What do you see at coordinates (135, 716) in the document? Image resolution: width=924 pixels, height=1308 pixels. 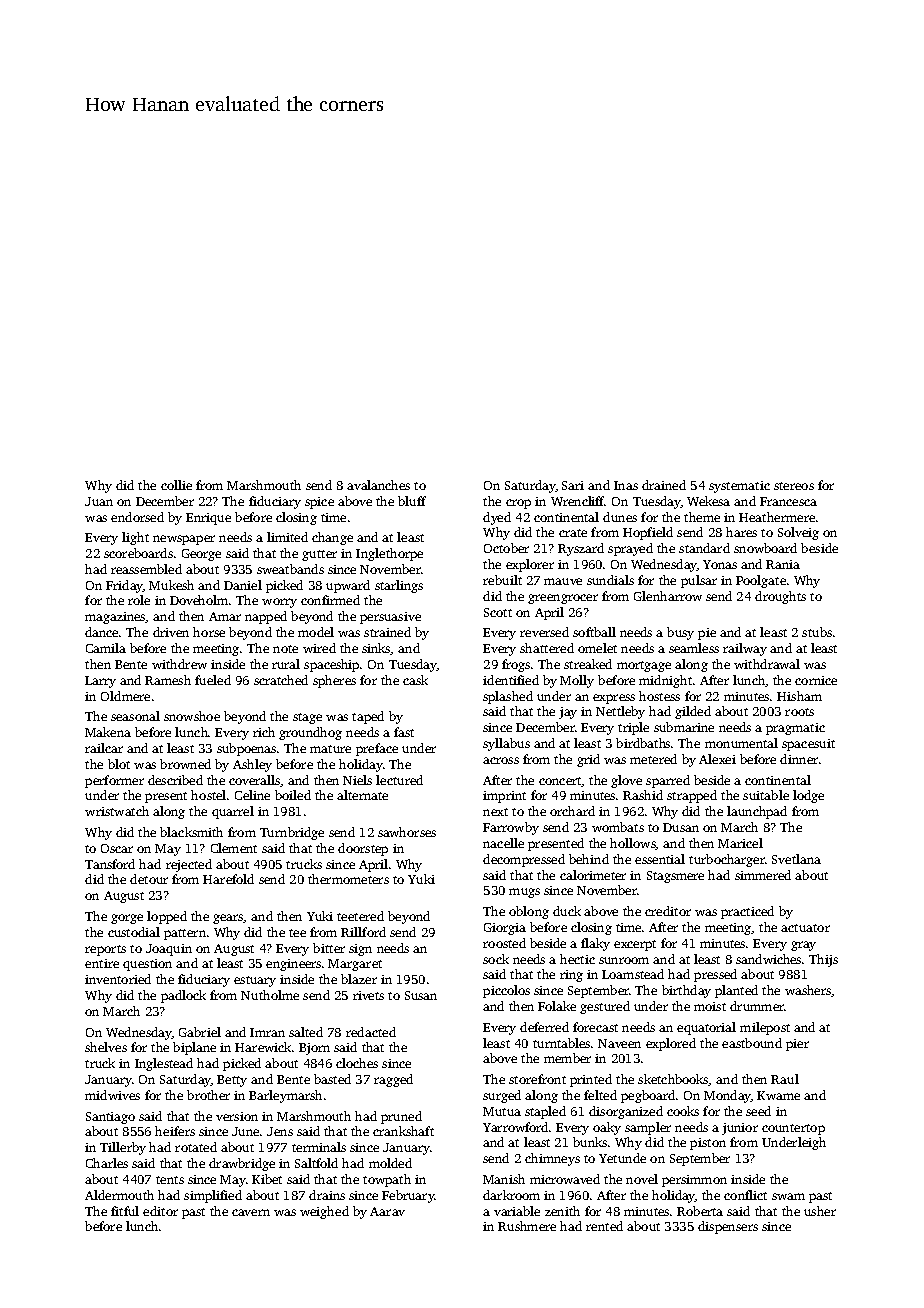 I see `seasonal` at bounding box center [135, 716].
